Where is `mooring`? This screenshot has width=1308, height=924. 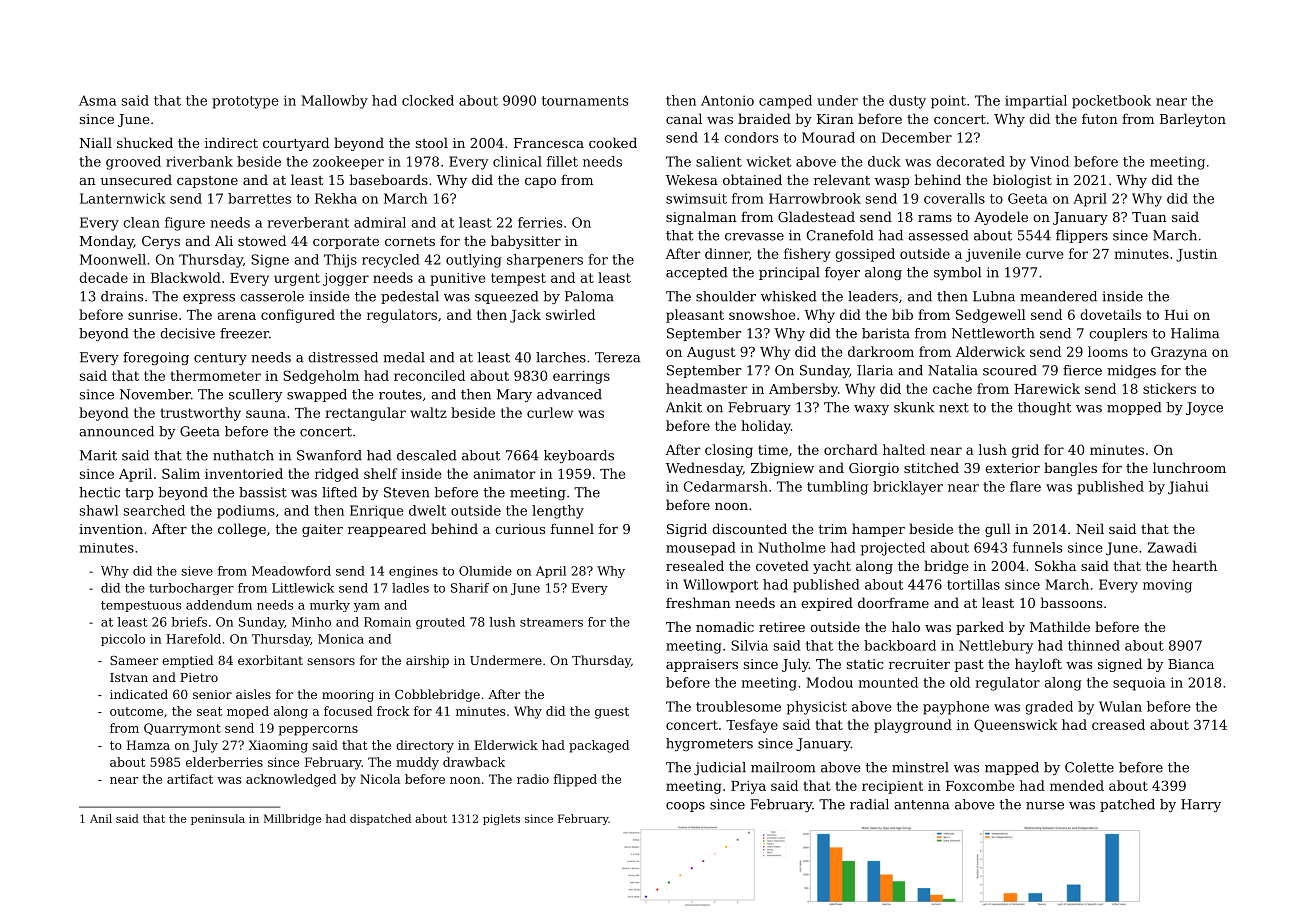
mooring is located at coordinates (348, 696).
